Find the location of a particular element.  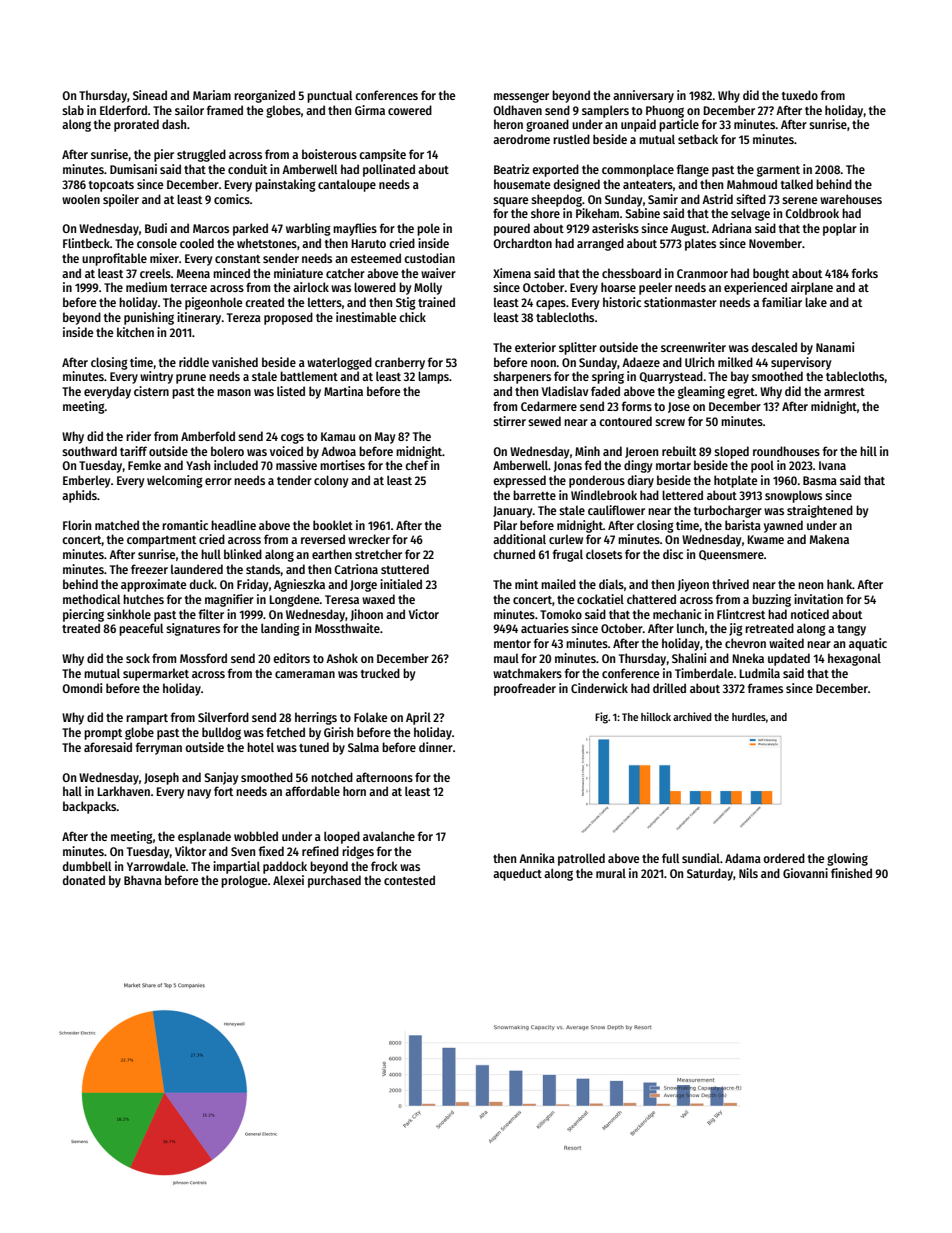

capes is located at coordinates (551, 305).
